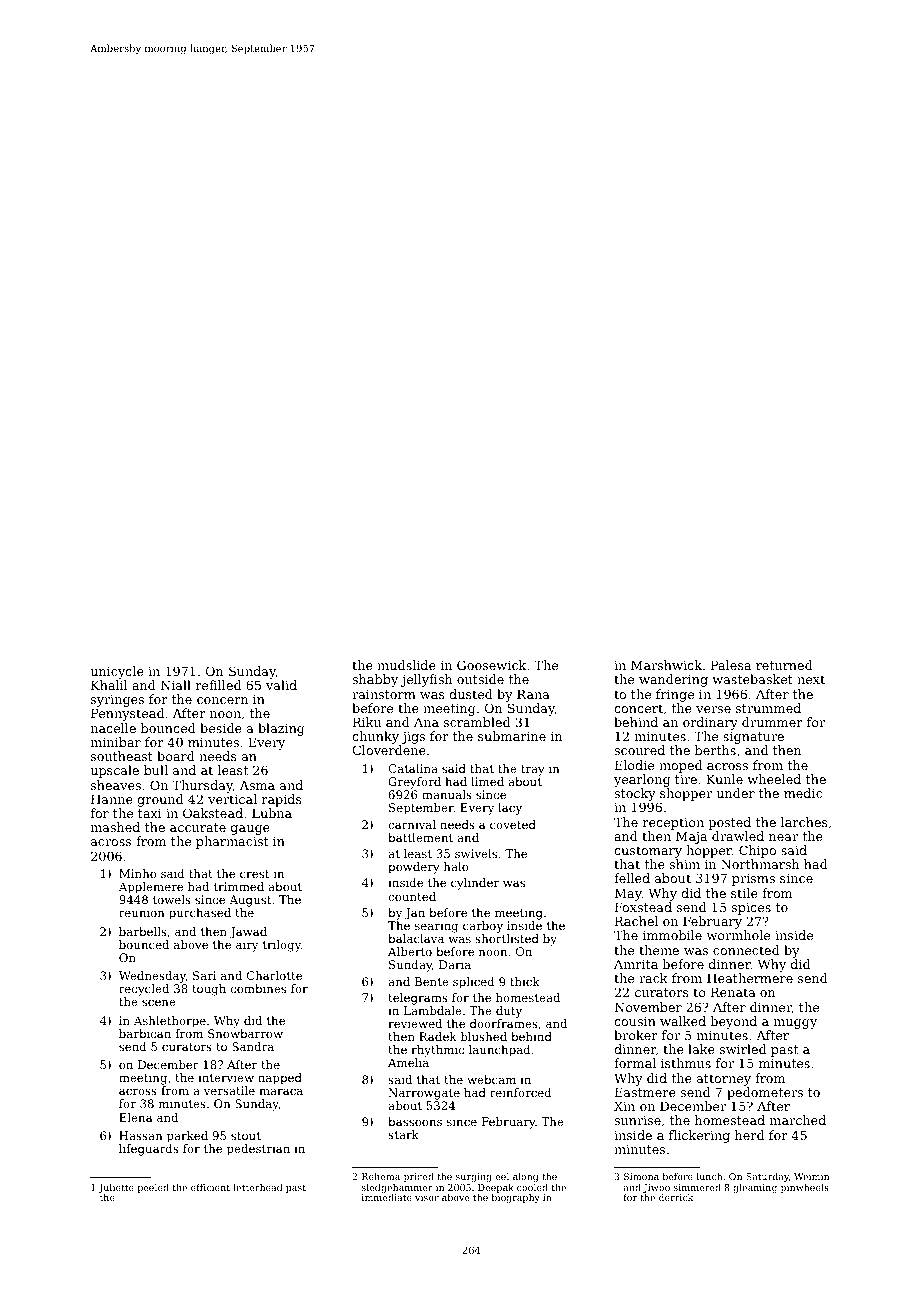 The width and height of the screenshot is (924, 1308). What do you see at coordinates (516, 1198) in the screenshot?
I see `biography` at bounding box center [516, 1198].
